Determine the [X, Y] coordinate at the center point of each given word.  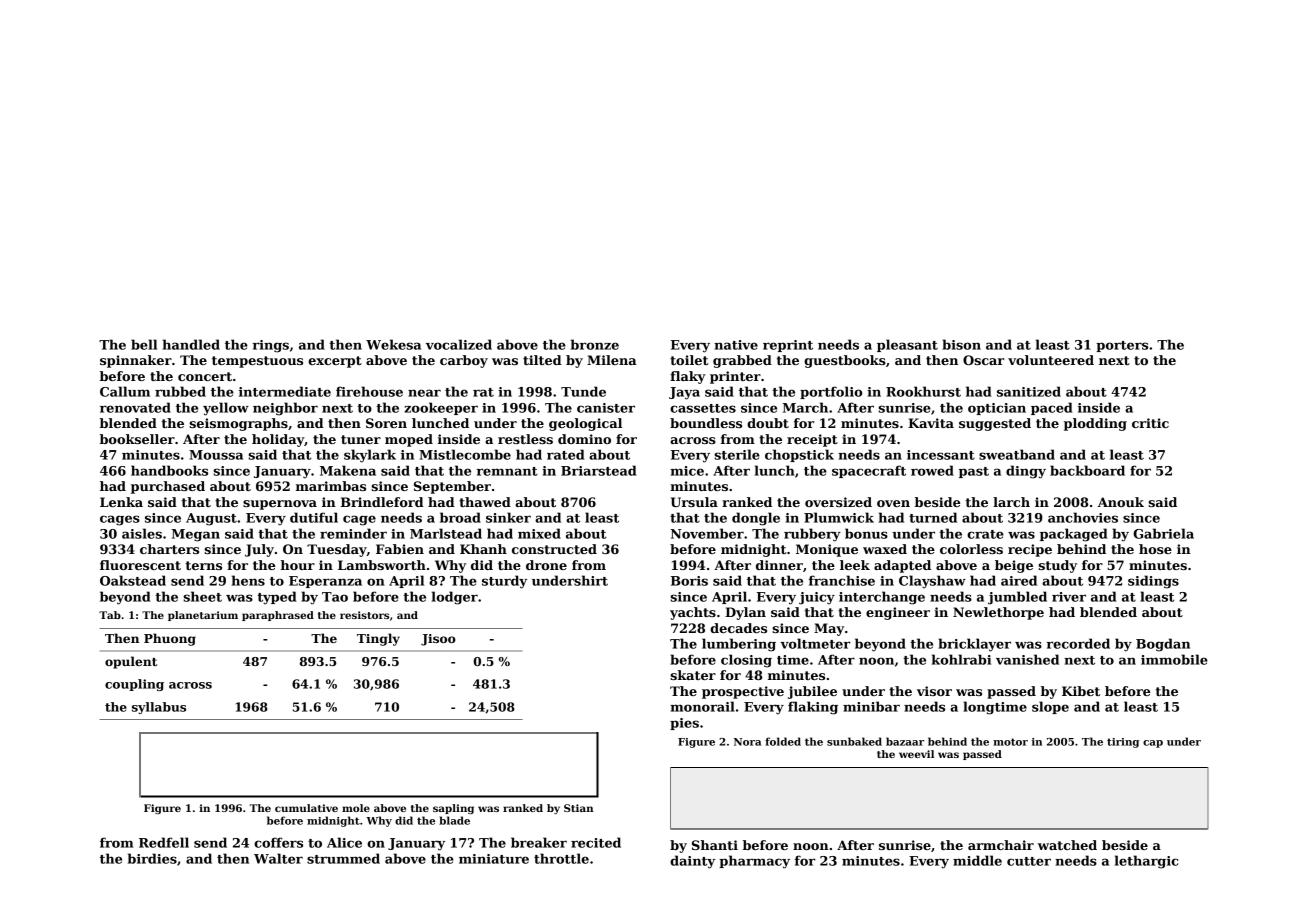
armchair [1001, 845]
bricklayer [974, 645]
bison [961, 344]
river [1069, 597]
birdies [152, 858]
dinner [779, 565]
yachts [693, 613]
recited [596, 842]
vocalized [459, 344]
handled [191, 344]
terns [204, 565]
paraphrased [278, 616]
